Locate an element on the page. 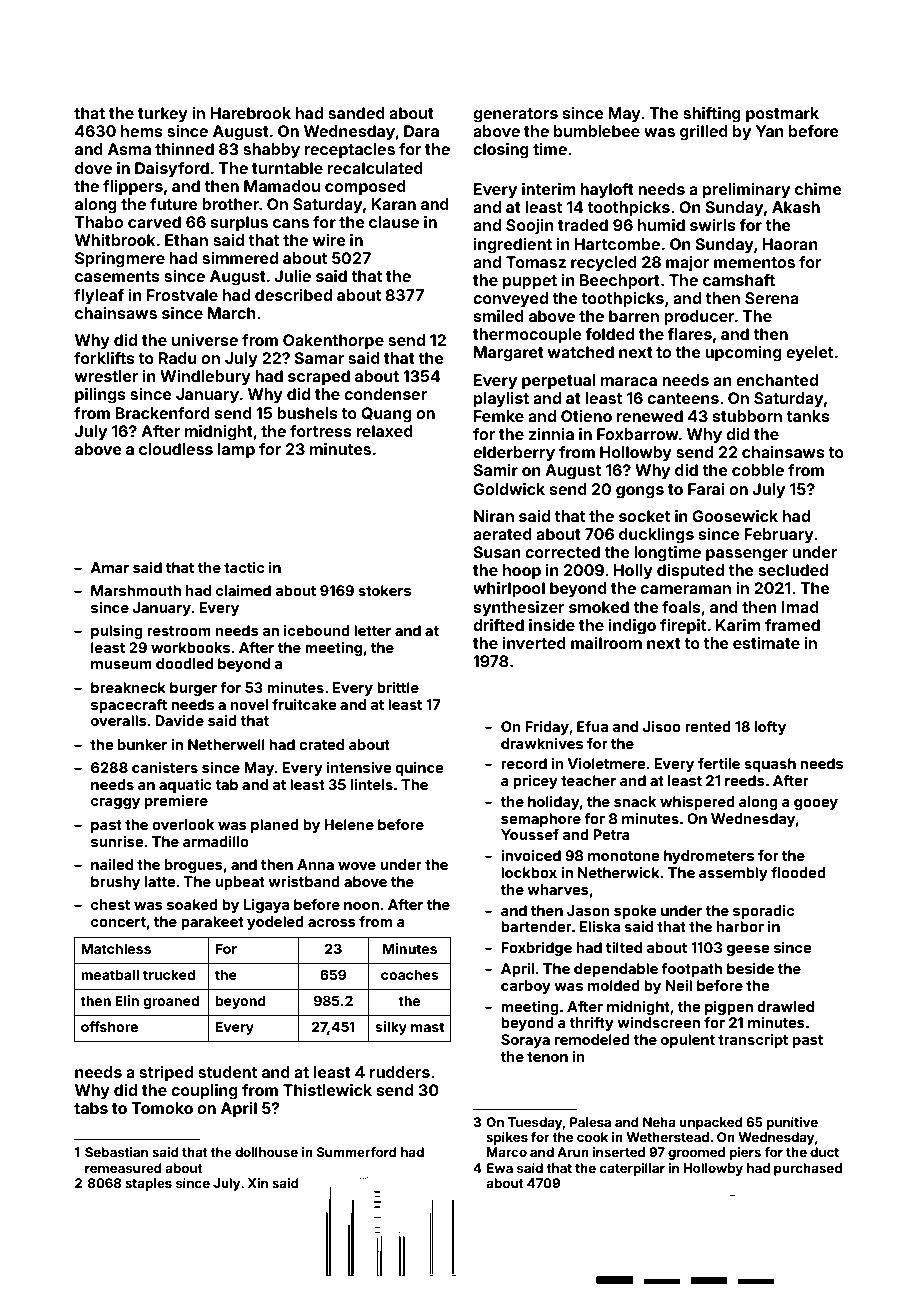 This document has width=924, height=1308. remeasured is located at coordinates (123, 1168).
